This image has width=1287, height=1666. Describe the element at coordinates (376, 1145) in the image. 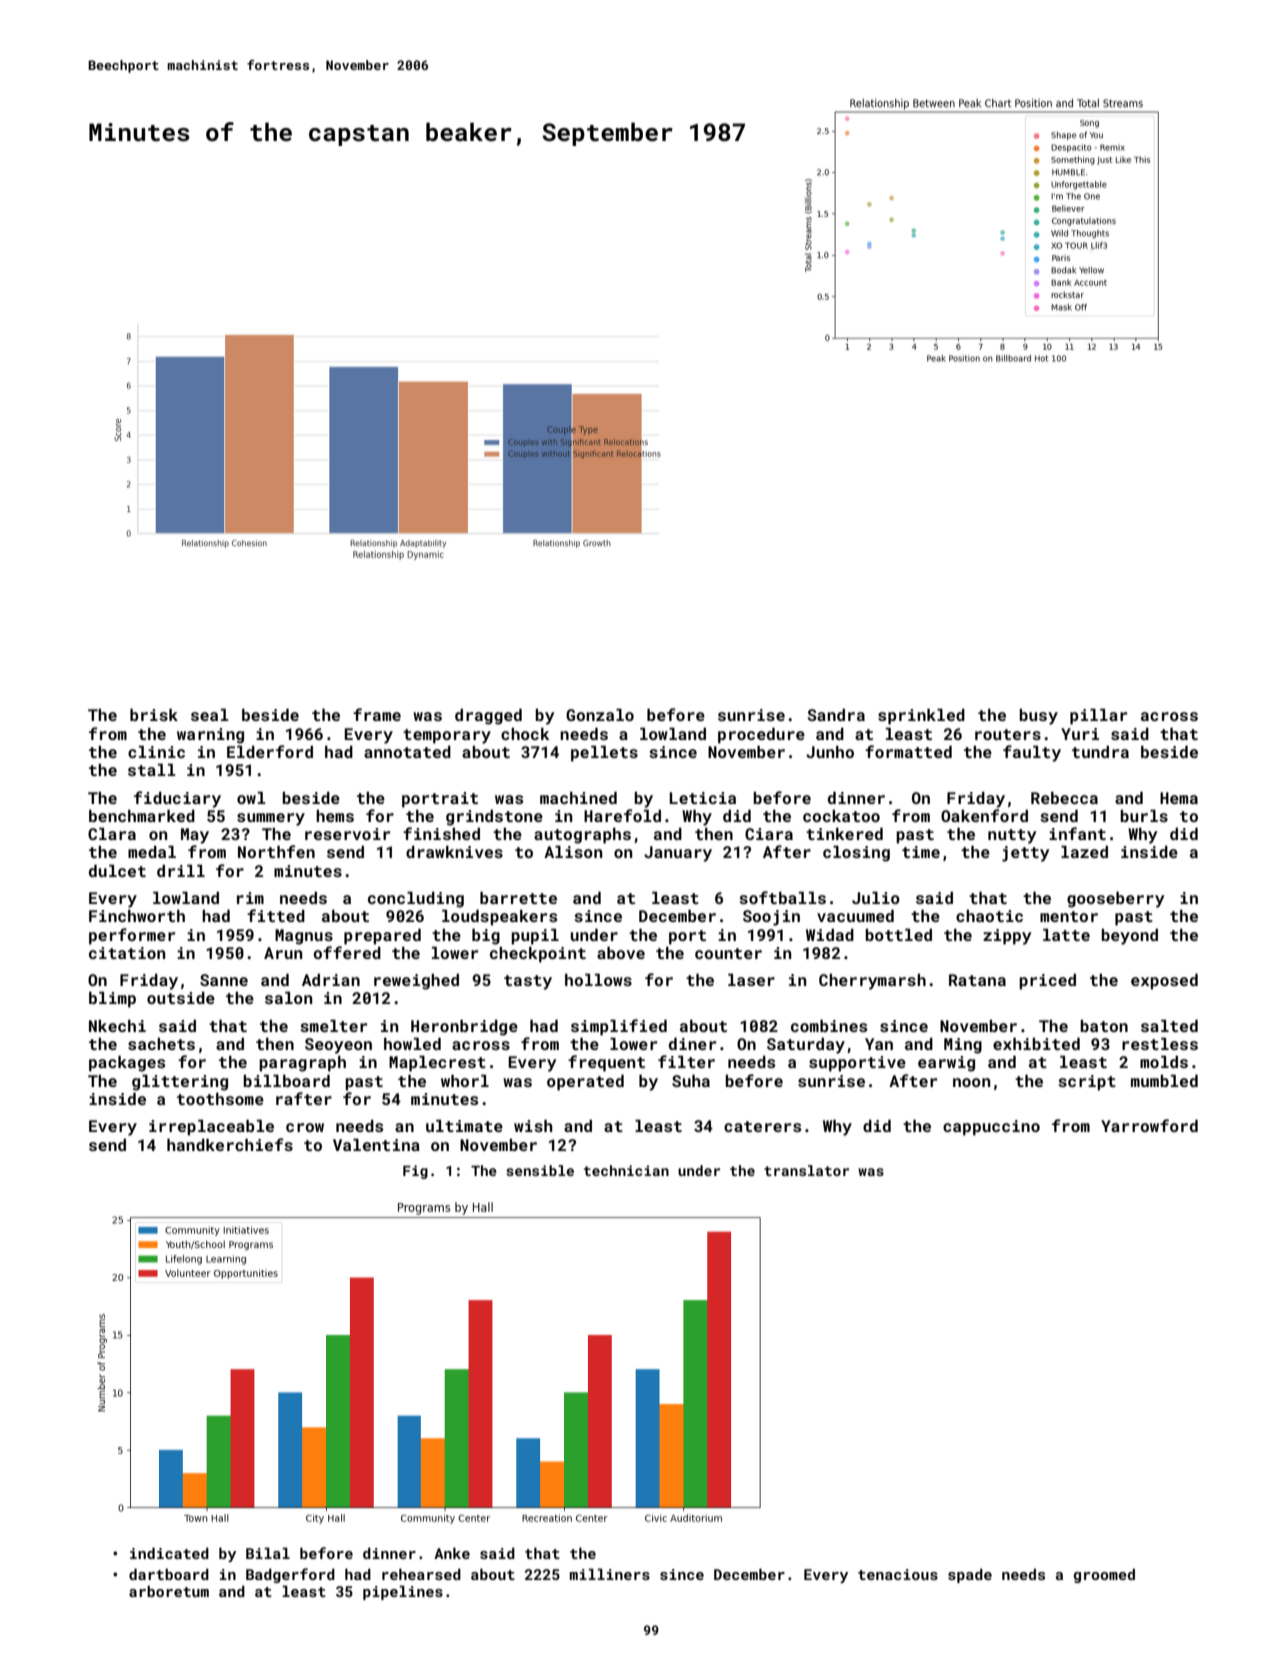

I see `Valentina` at that location.
